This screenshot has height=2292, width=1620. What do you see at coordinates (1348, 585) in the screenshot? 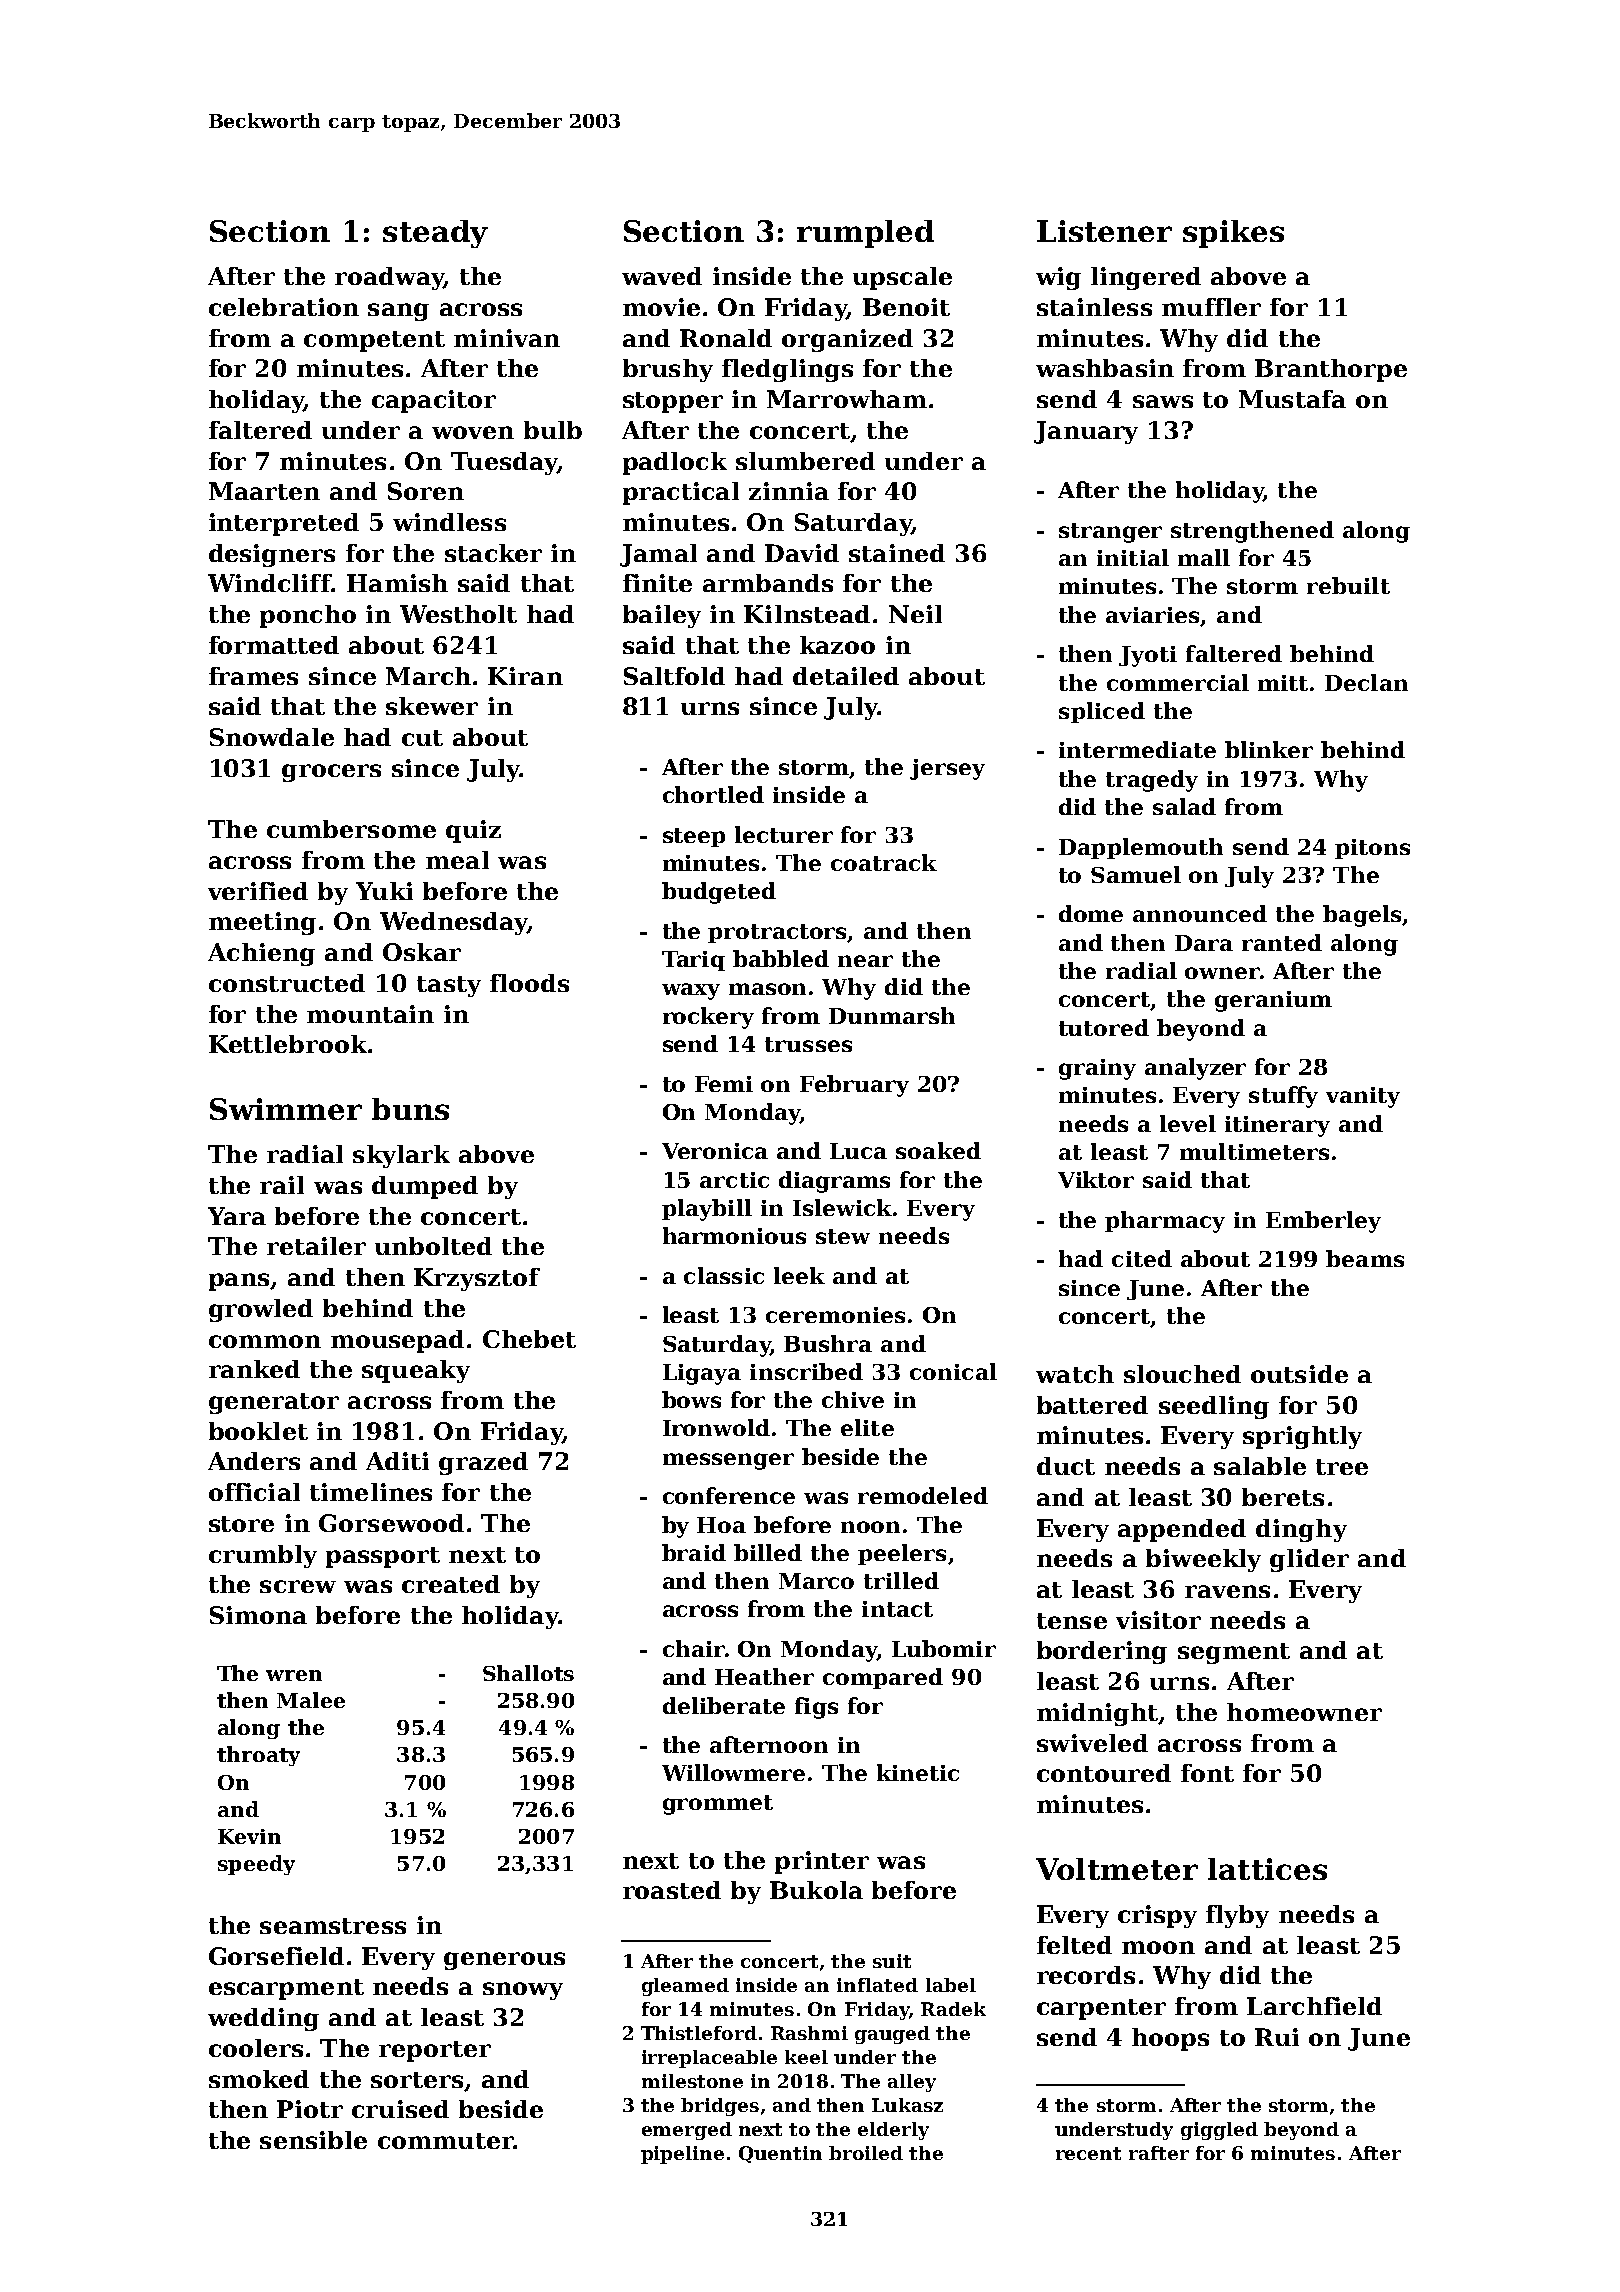
I see `rebuilt` at bounding box center [1348, 585].
